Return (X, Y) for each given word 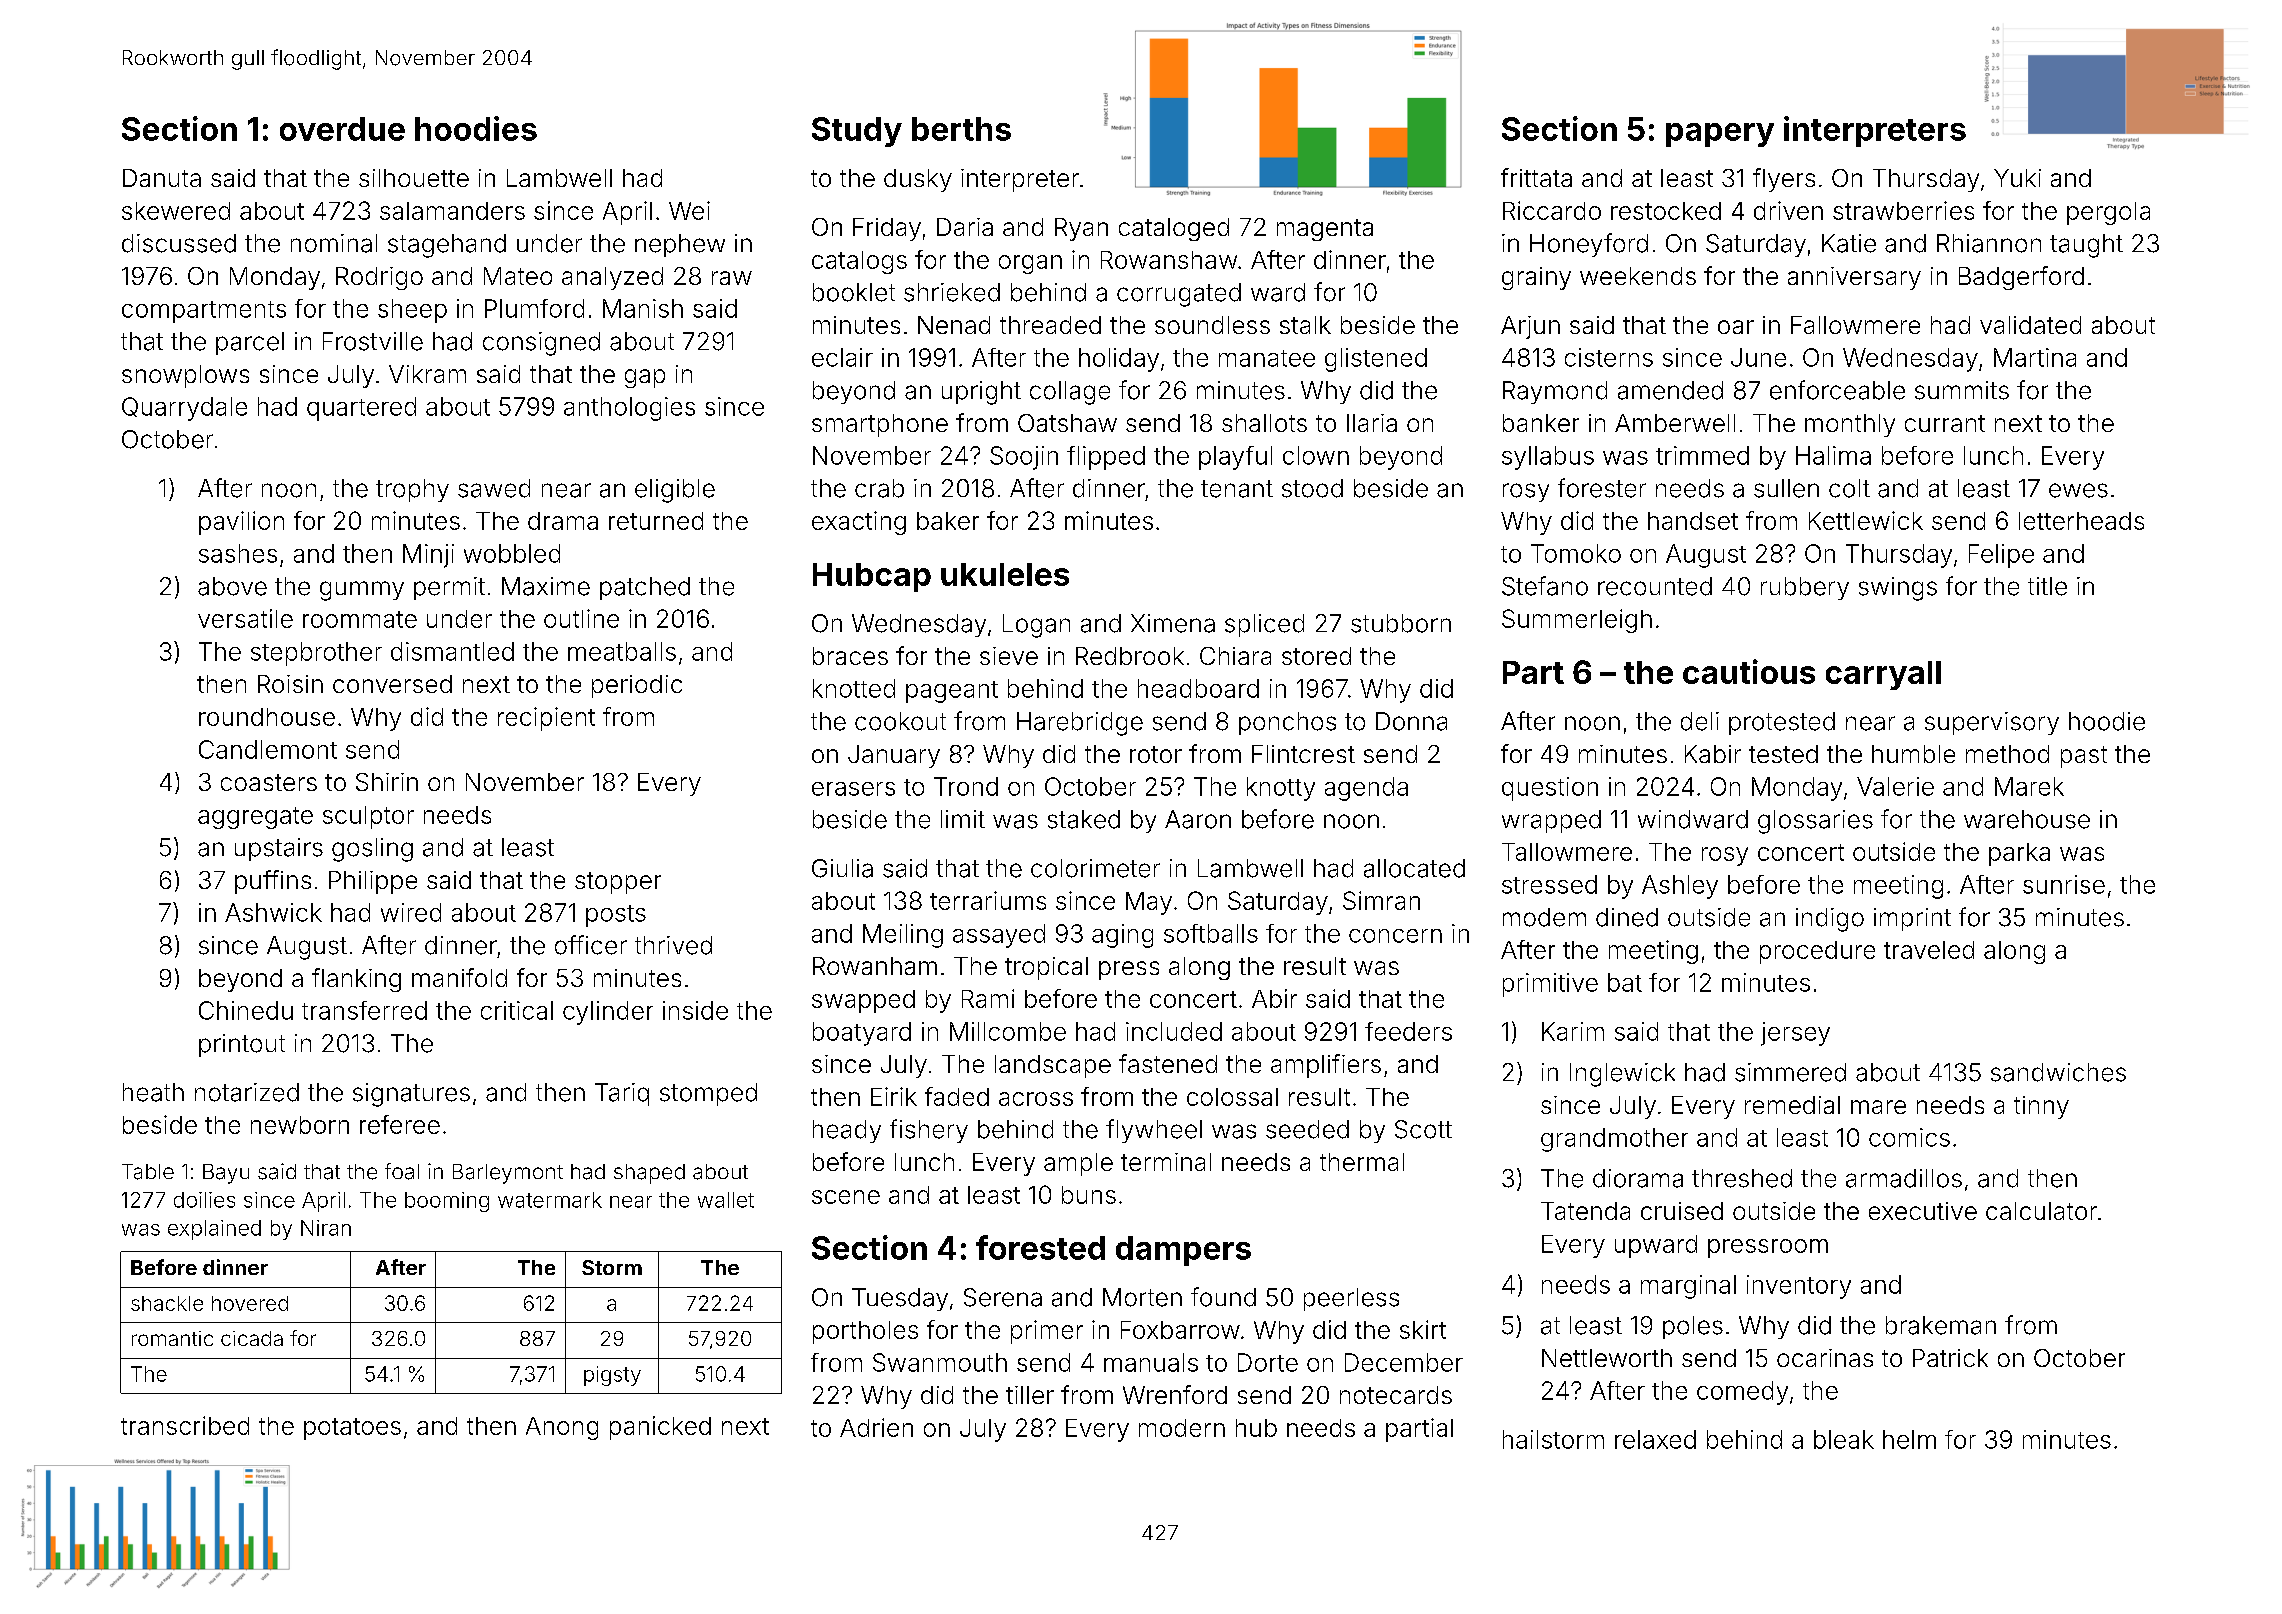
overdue (342, 129)
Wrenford (1175, 1394)
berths (961, 129)
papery (1720, 135)
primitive (1550, 985)
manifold (459, 977)
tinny (2041, 1107)
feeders (1408, 1031)
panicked (660, 1428)
